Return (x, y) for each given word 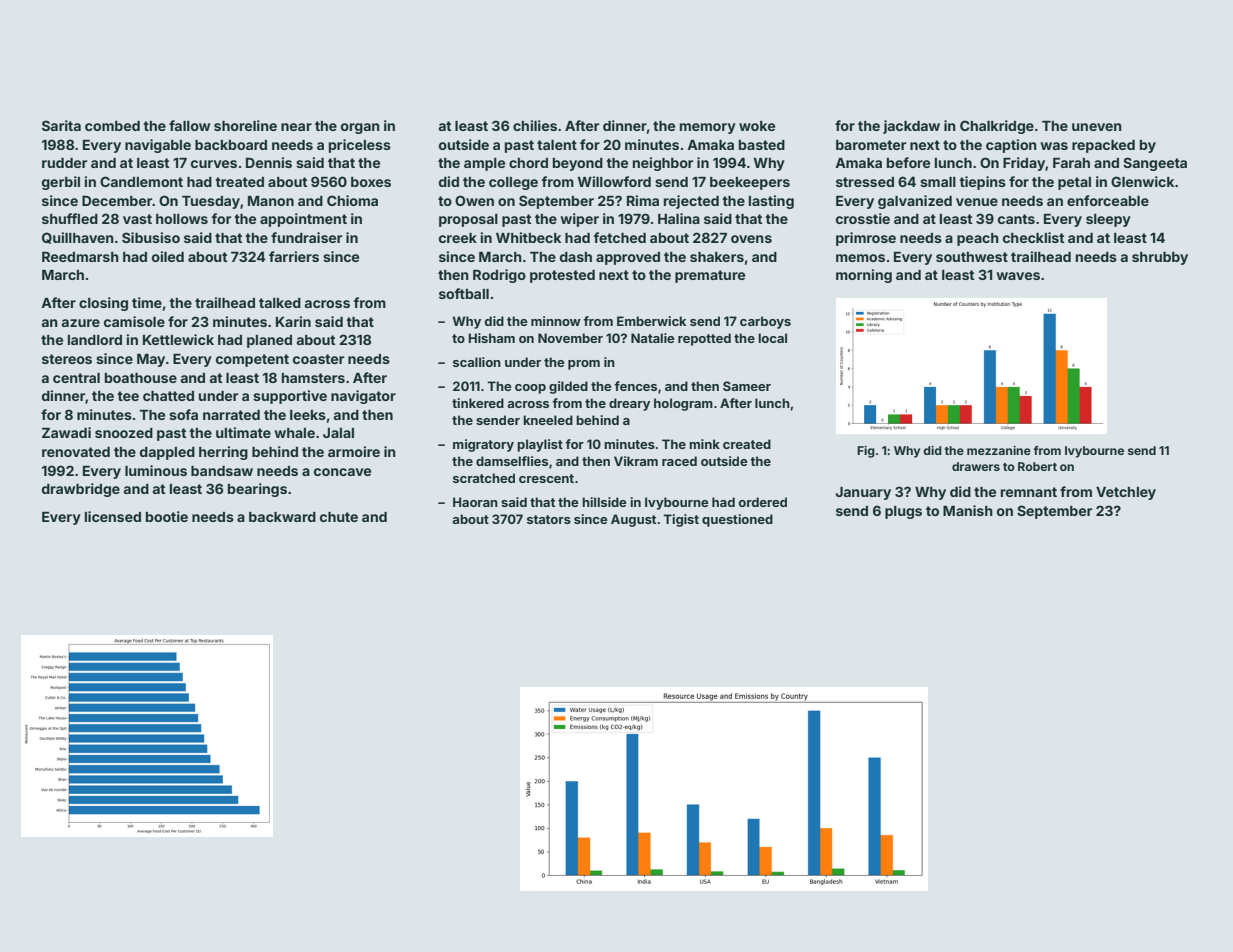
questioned (737, 520)
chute (339, 517)
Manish (968, 510)
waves (1018, 276)
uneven (1097, 127)
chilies (535, 125)
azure (80, 323)
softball (464, 293)
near (296, 127)
